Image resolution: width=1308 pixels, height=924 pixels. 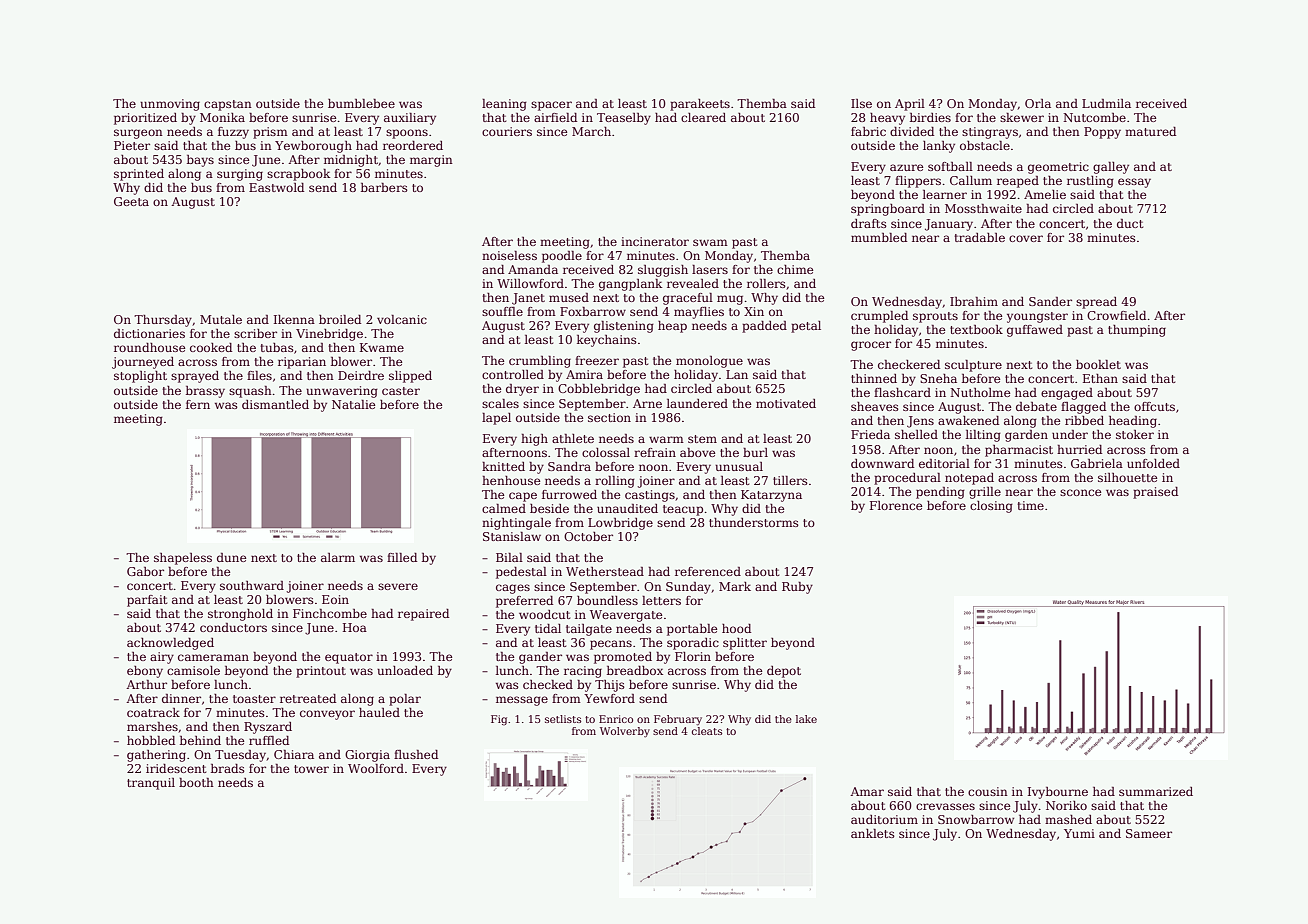 I want to click on equator, so click(x=349, y=658).
